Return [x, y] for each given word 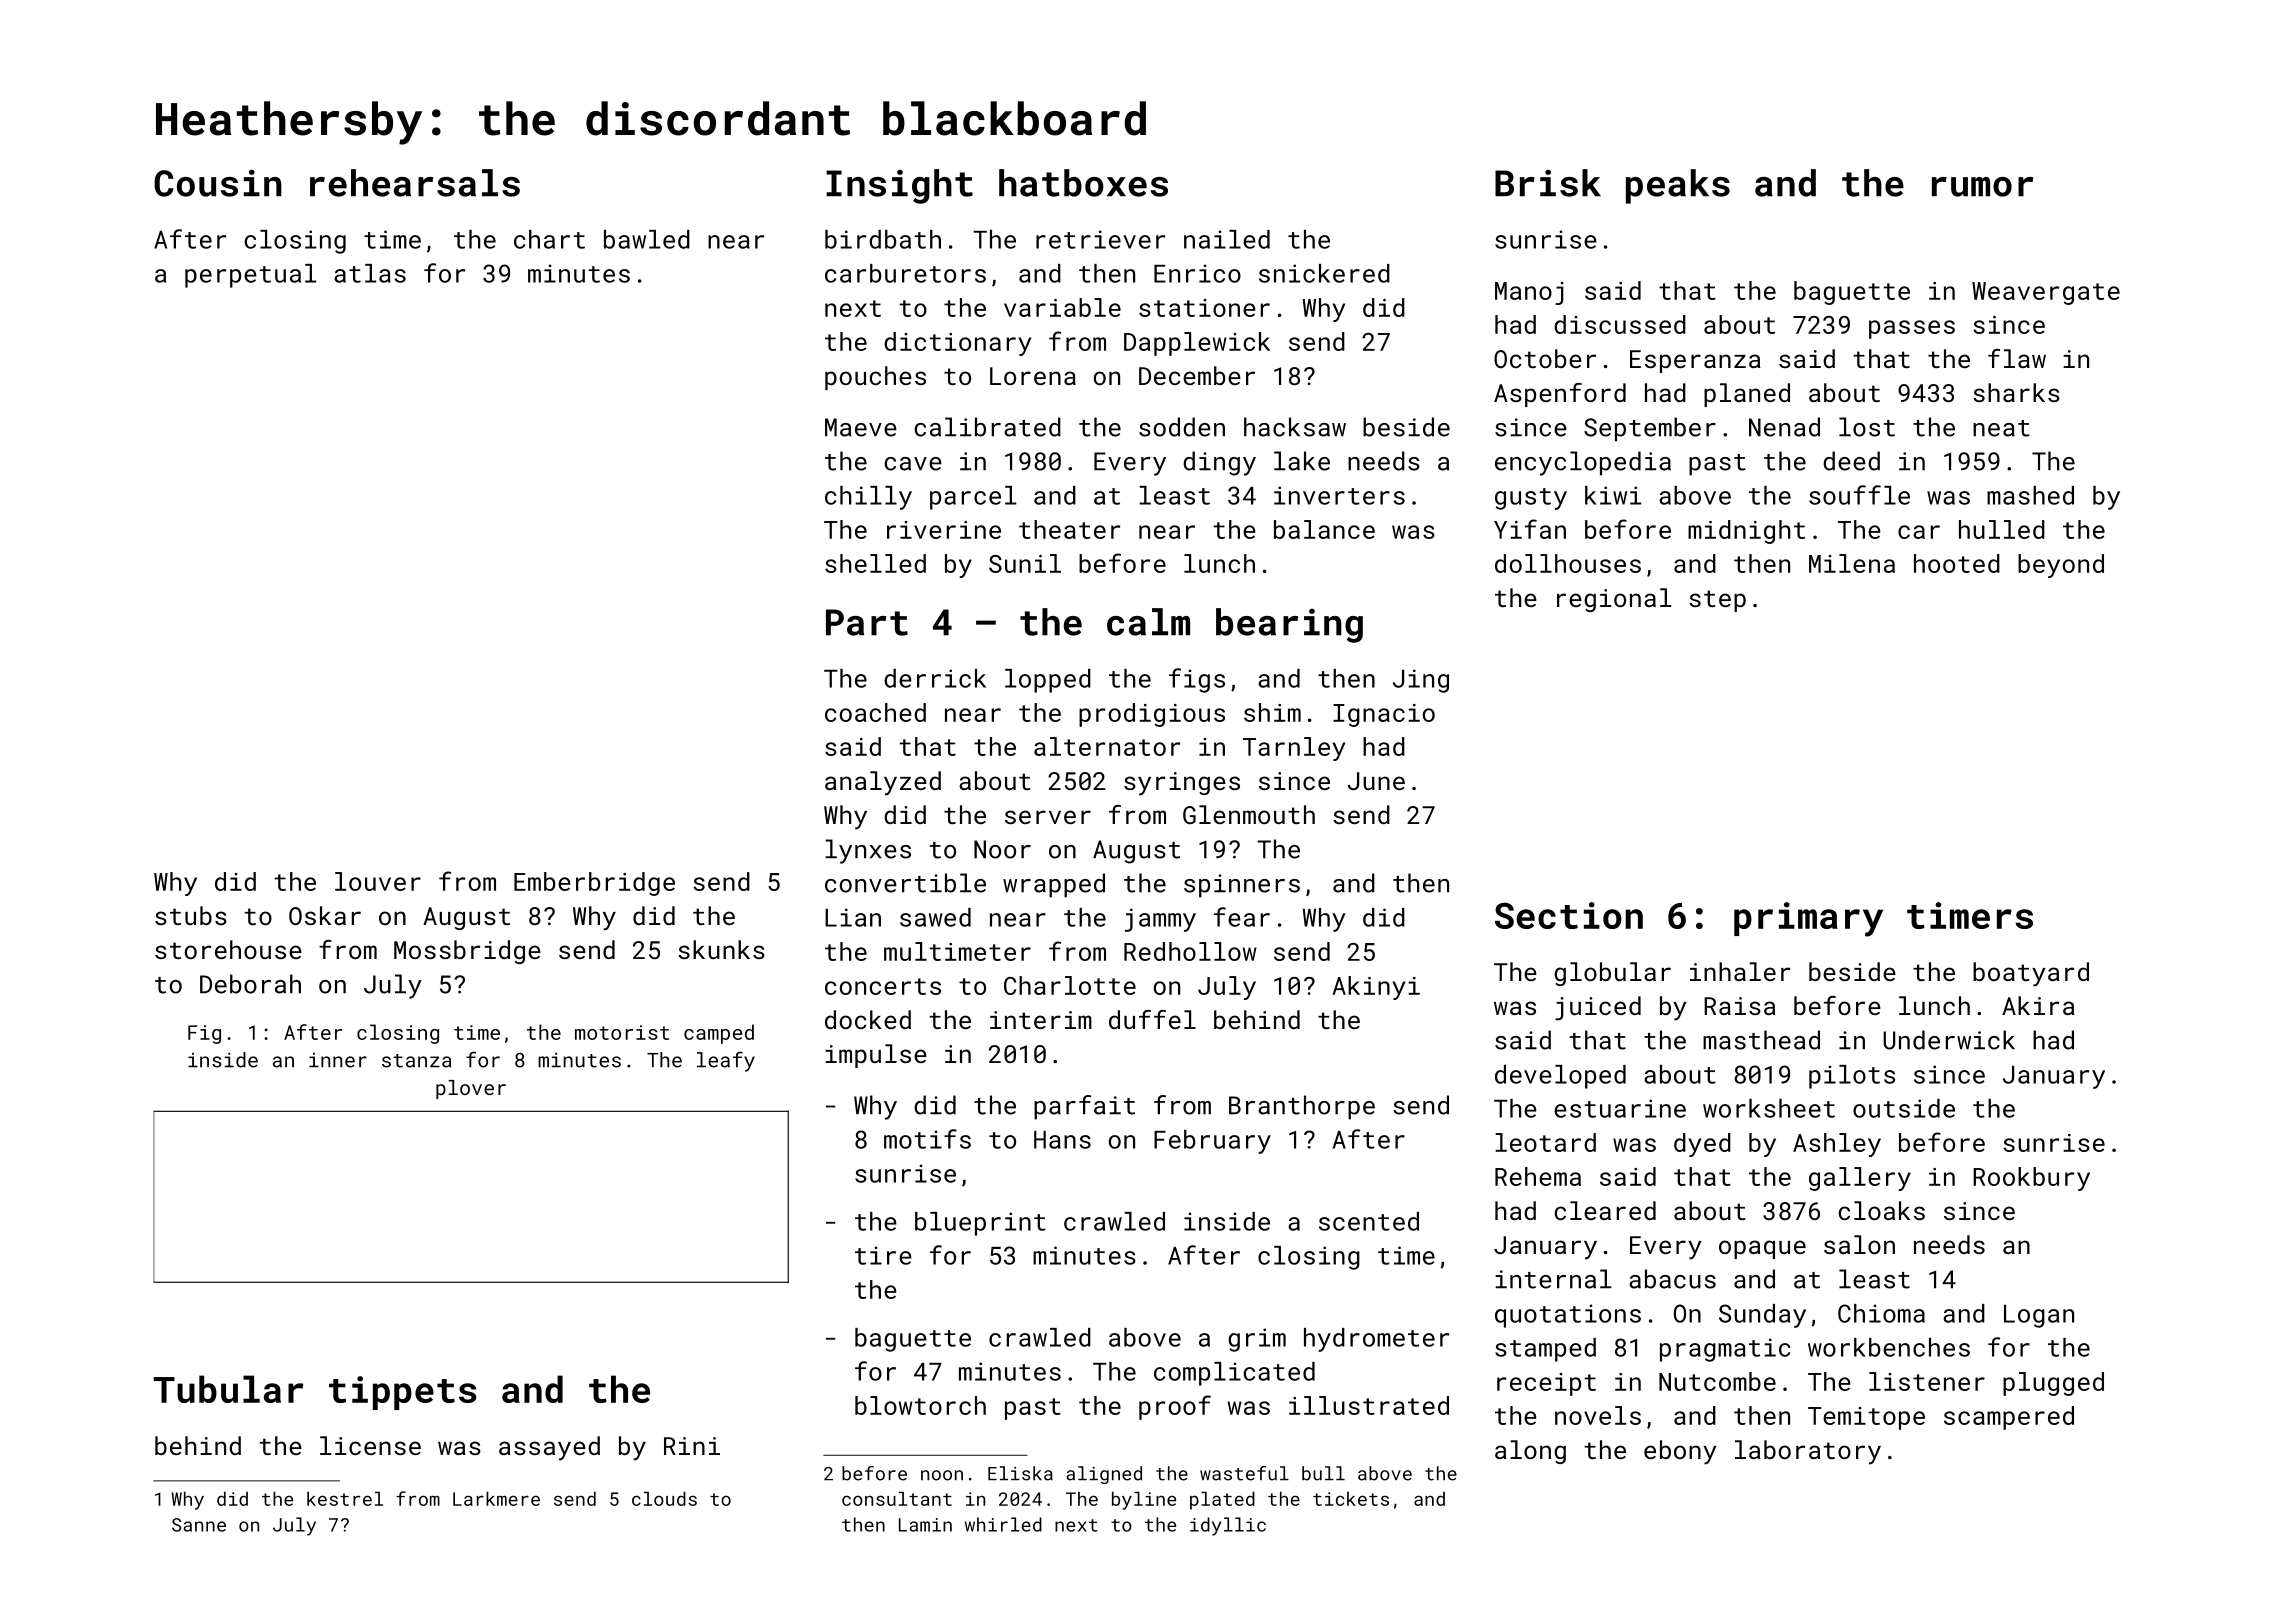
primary [1808, 919]
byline [1144, 1500]
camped [719, 1034]
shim [1272, 712]
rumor [1982, 187]
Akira [2038, 1005]
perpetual [250, 276]
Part [867, 622]
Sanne [199, 1525]
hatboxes [1083, 183]
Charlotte [1070, 985]
